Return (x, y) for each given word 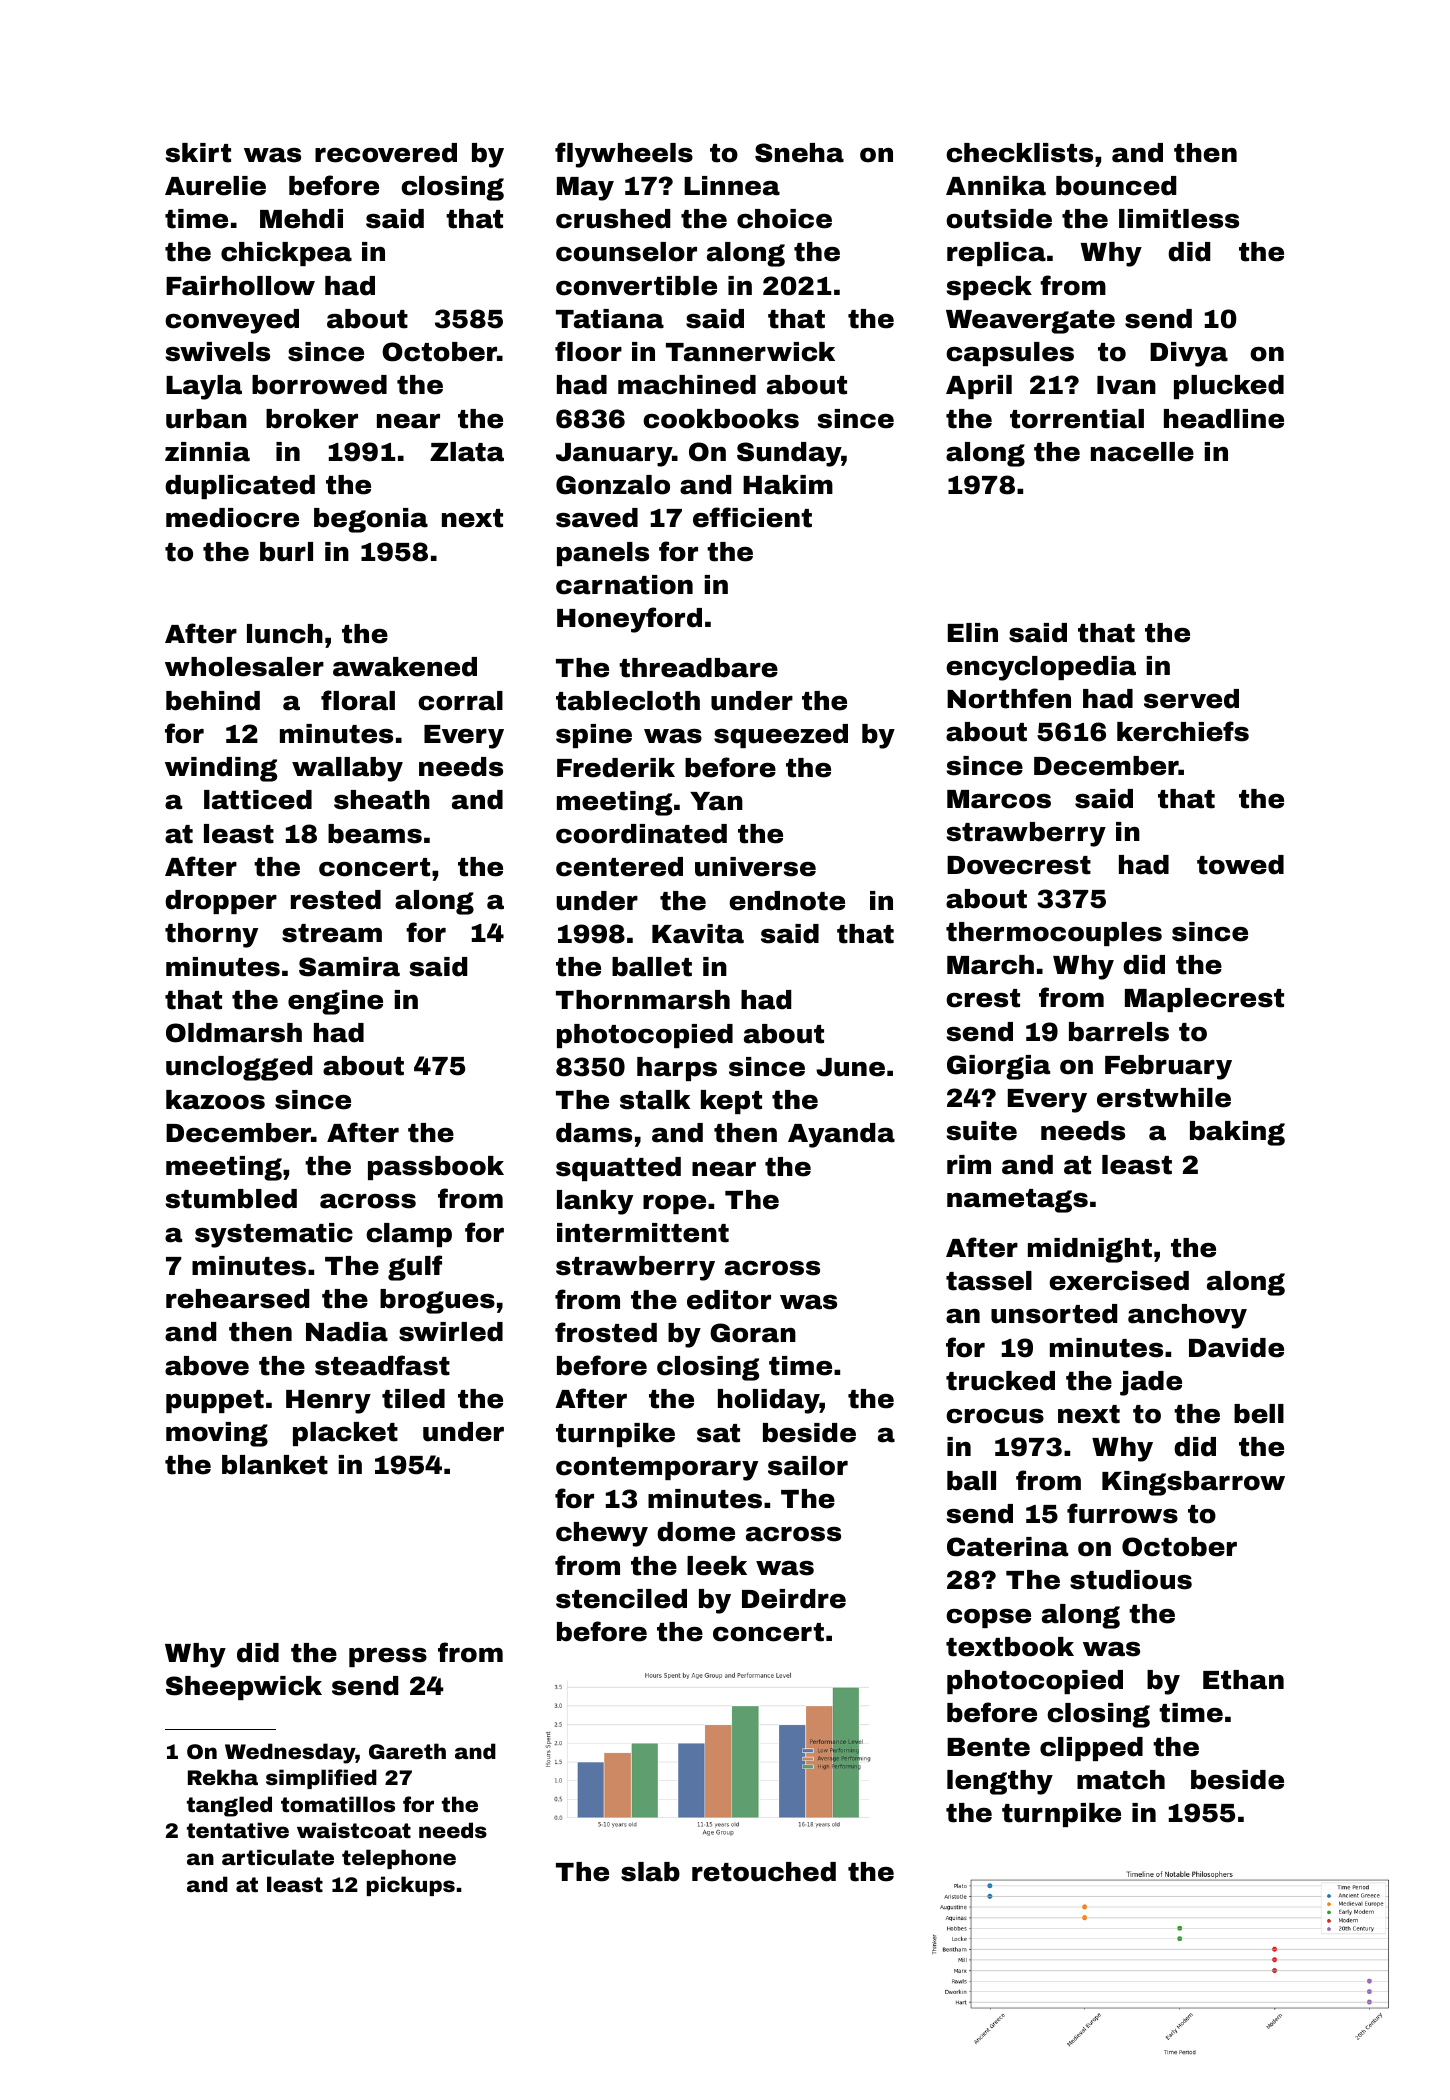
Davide (1236, 1348)
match (1121, 1780)
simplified (321, 1779)
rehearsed (237, 1299)
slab (650, 1872)
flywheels (624, 155)
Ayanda (841, 1135)
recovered (386, 153)
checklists (1019, 153)
